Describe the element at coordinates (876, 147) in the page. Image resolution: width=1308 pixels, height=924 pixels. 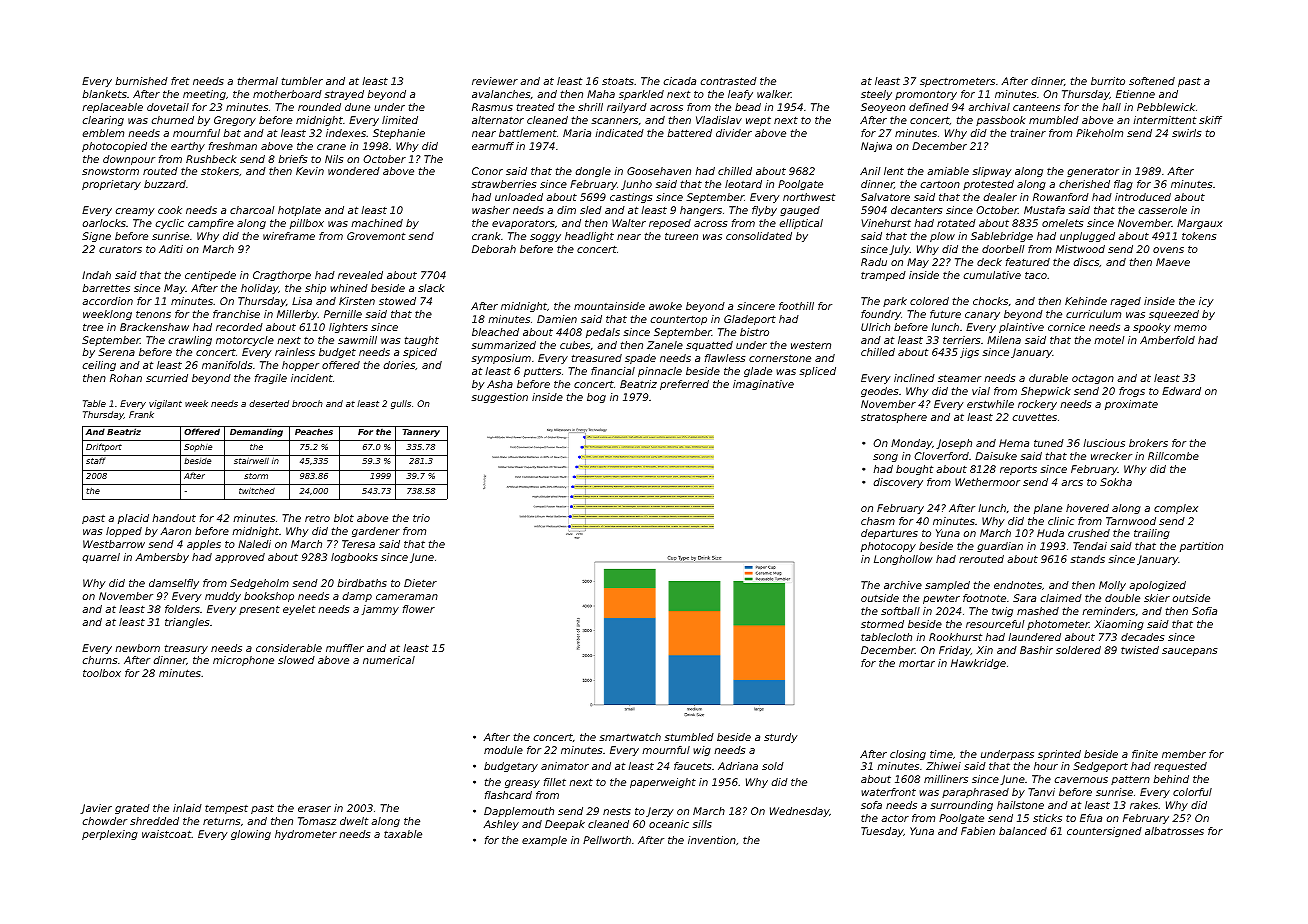
I see `Najwa` at that location.
